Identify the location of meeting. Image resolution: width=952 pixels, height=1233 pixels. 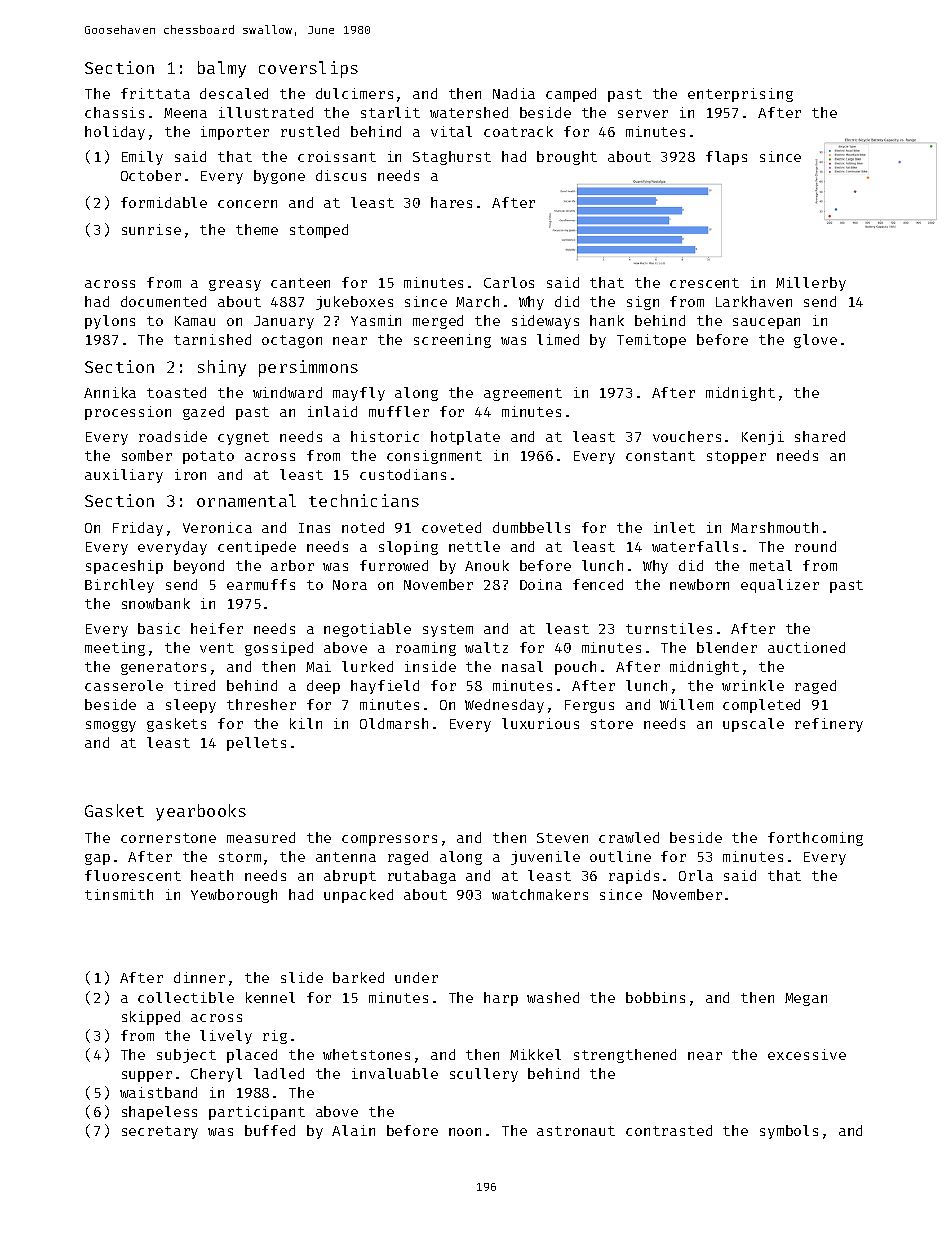
(115, 649).
